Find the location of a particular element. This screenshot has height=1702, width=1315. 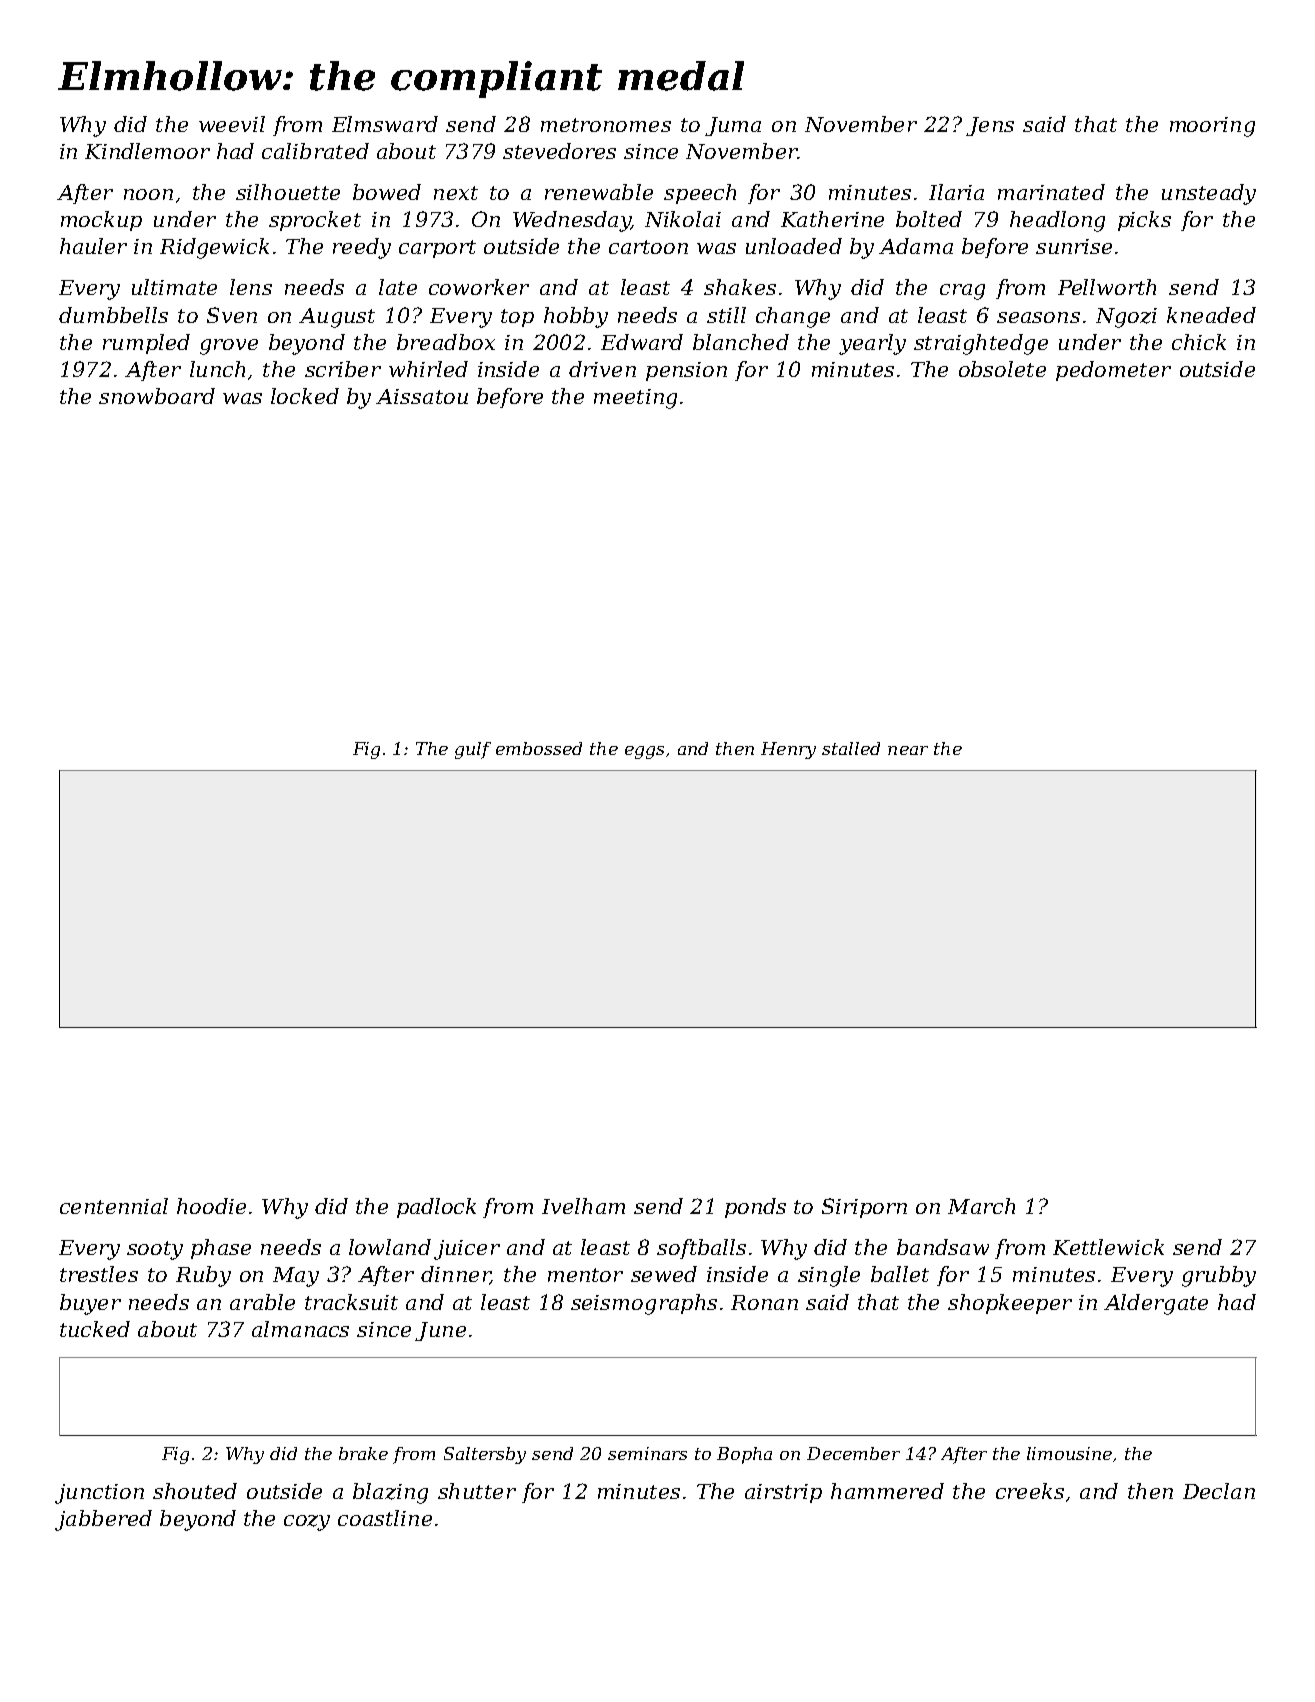

chick is located at coordinates (1199, 342).
